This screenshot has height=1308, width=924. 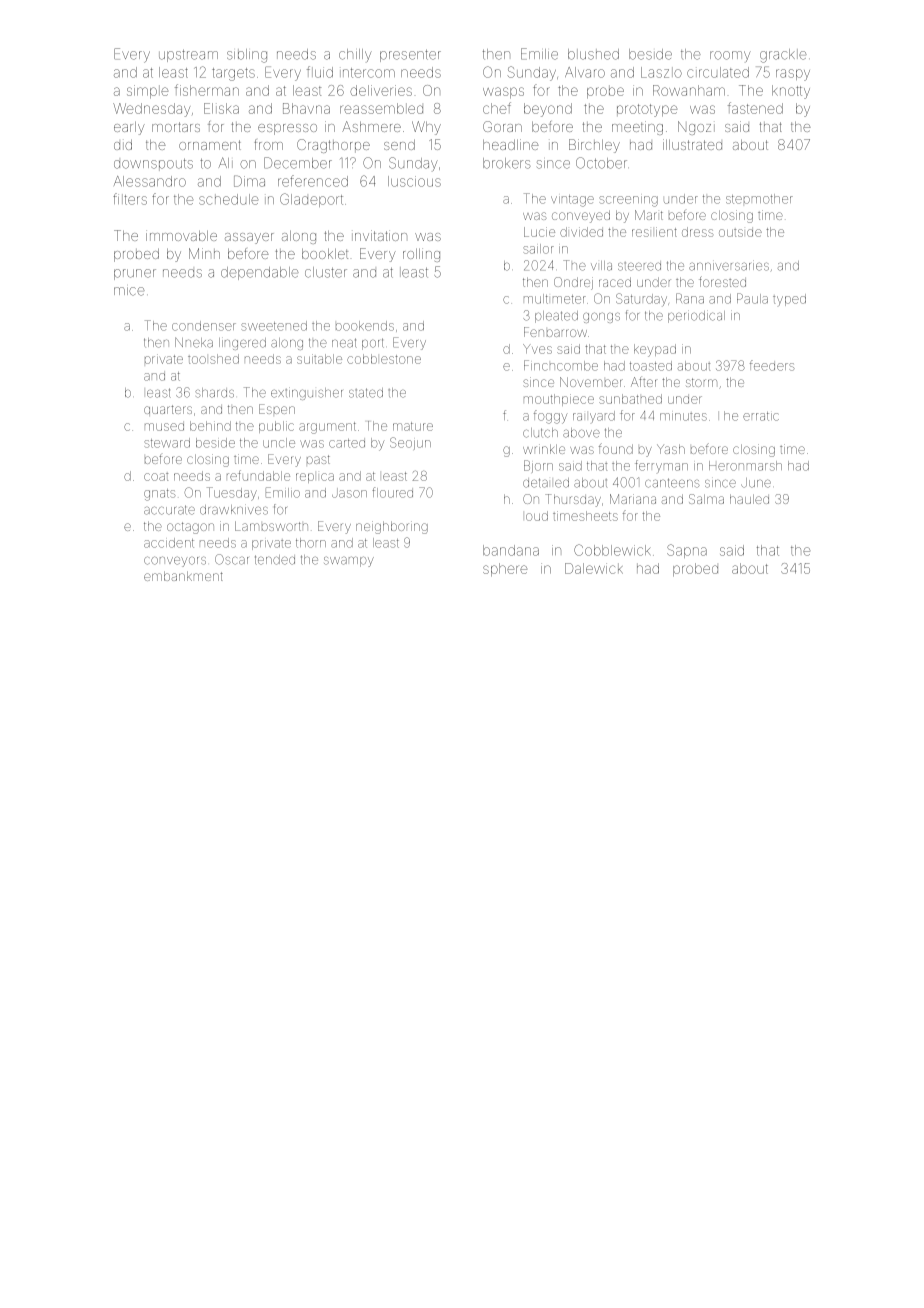 What do you see at coordinates (561, 365) in the screenshot?
I see `Finchcombe` at bounding box center [561, 365].
